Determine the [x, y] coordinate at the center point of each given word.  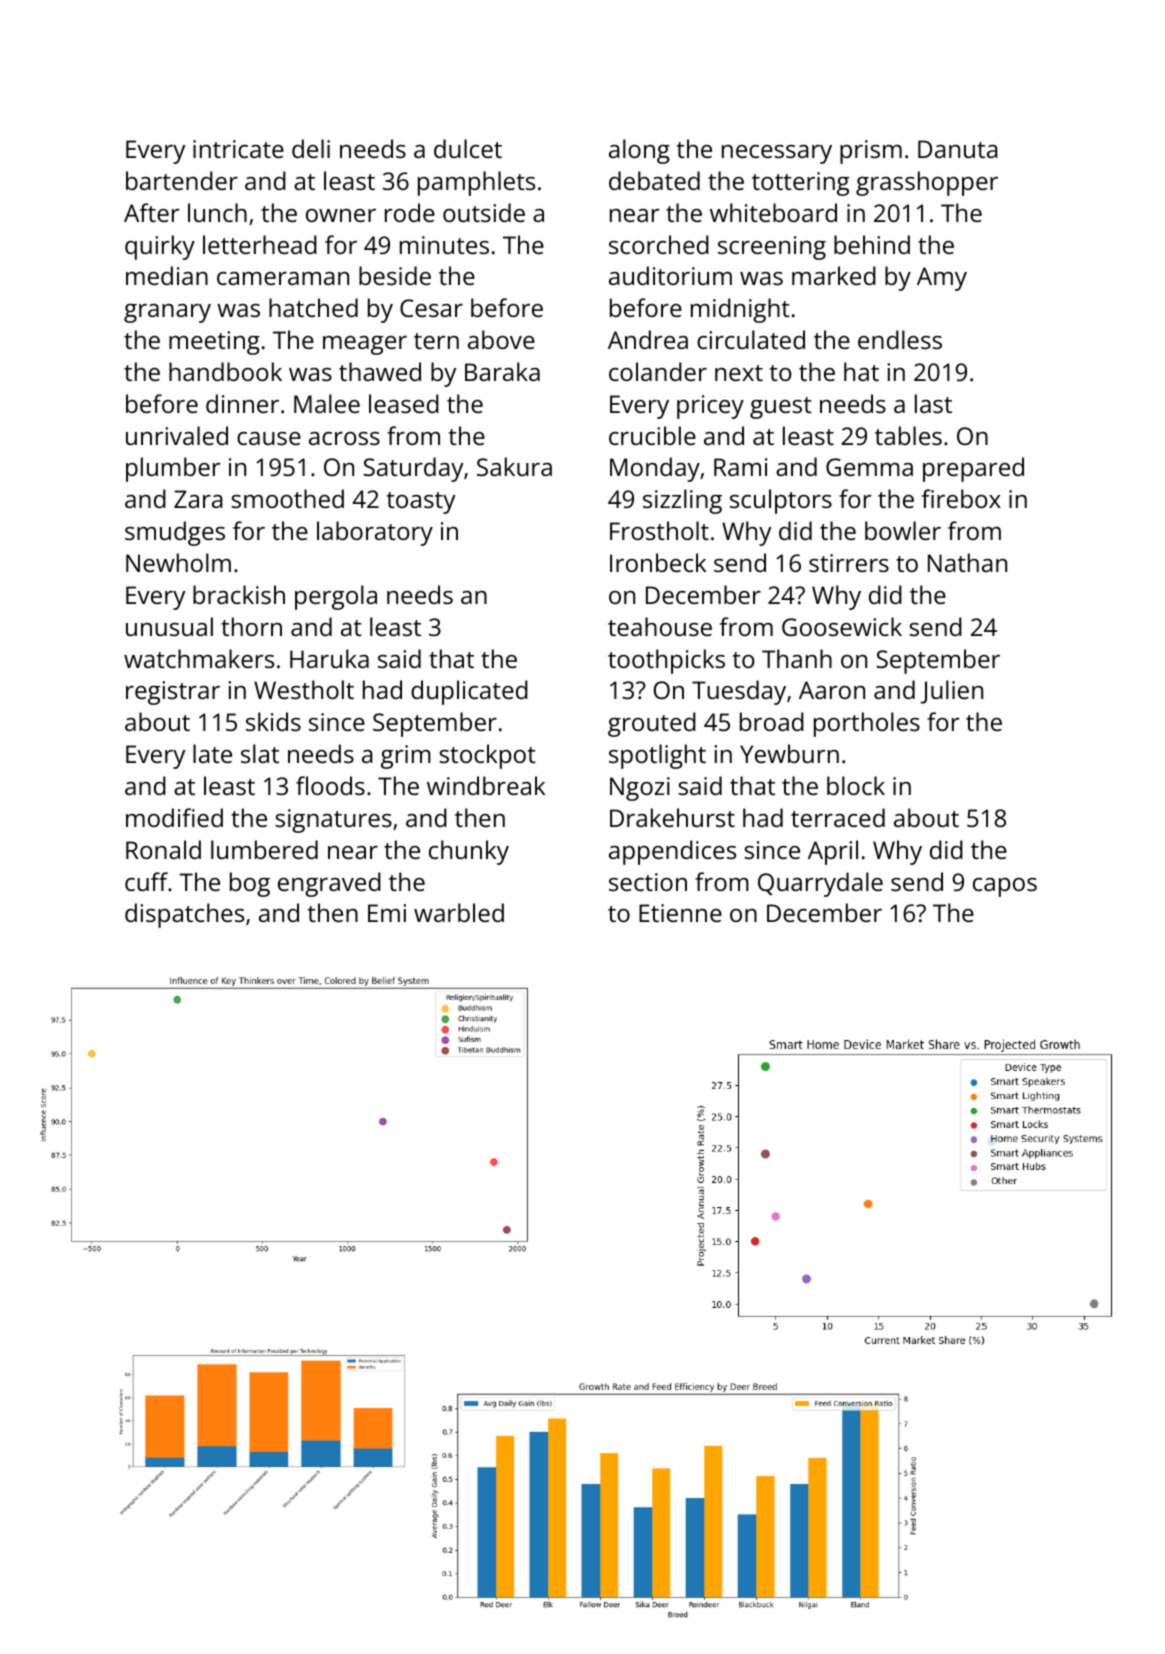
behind [872, 244]
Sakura [514, 466]
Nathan [967, 562]
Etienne [680, 913]
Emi [387, 913]
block [856, 785]
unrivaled [177, 435]
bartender [182, 180]
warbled [459, 912]
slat [260, 753]
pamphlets [476, 183]
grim [406, 757]
